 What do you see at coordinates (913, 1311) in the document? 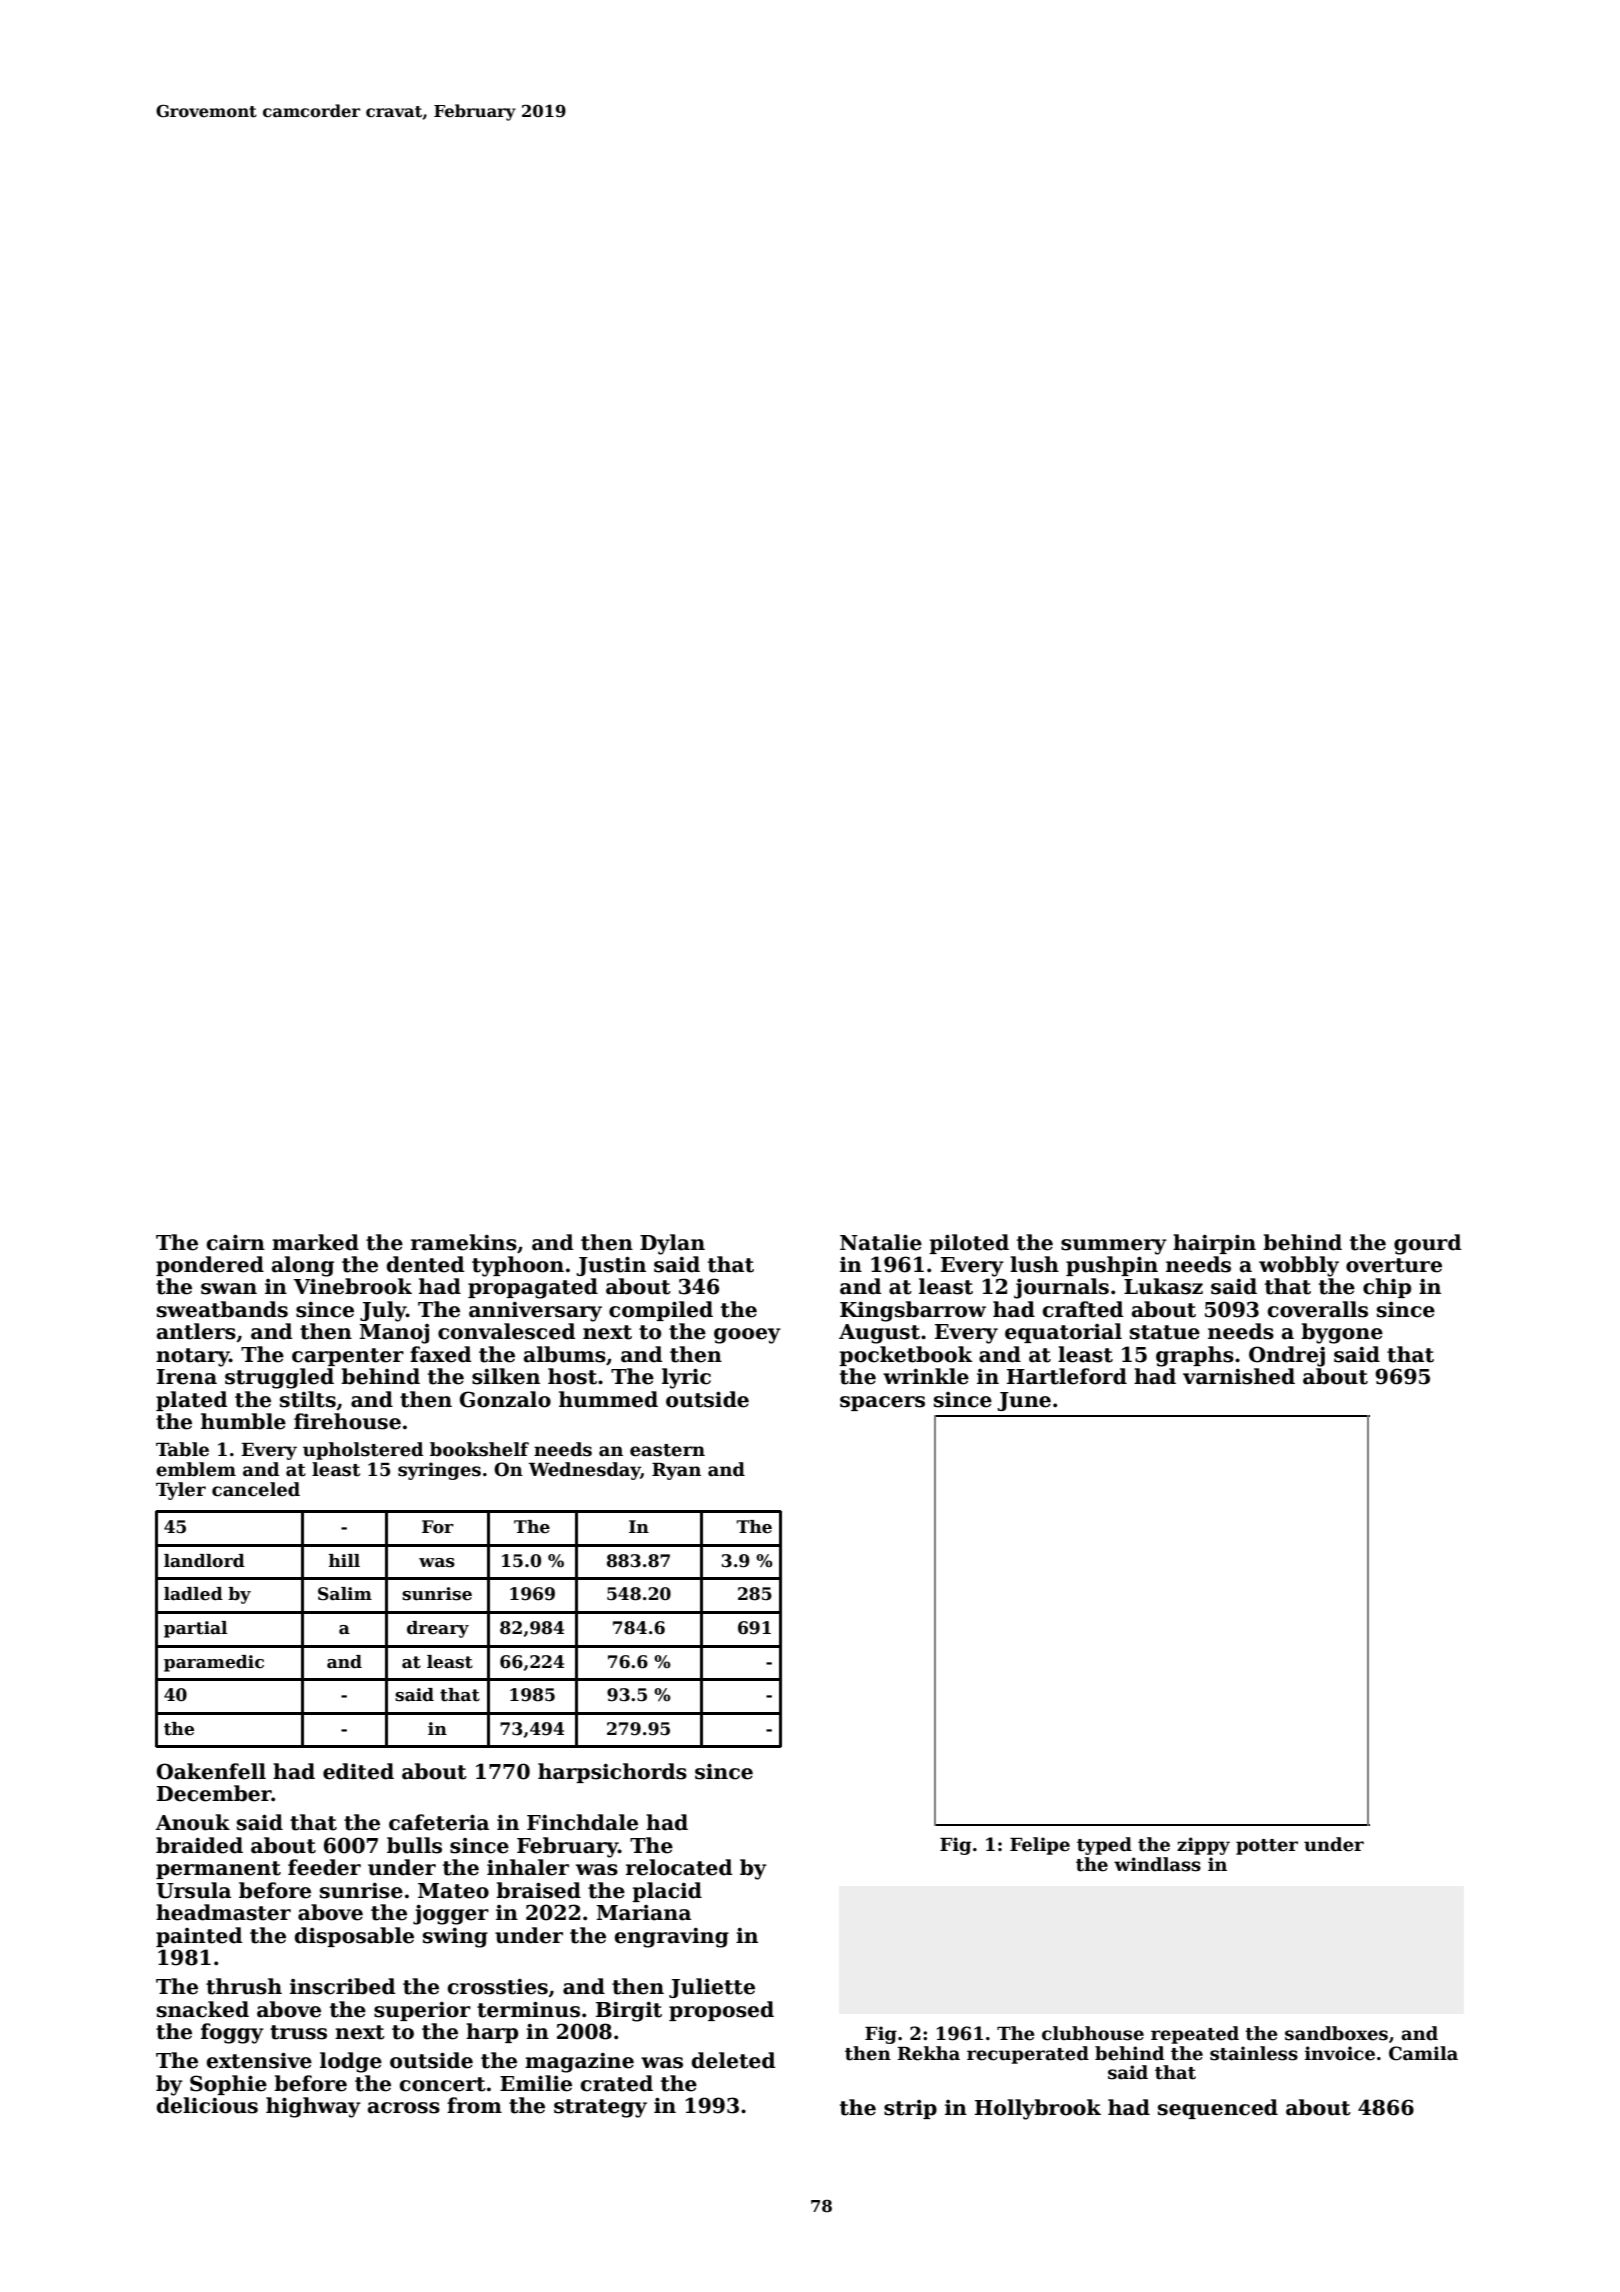
I see `Kingsbarrow` at bounding box center [913, 1311].
